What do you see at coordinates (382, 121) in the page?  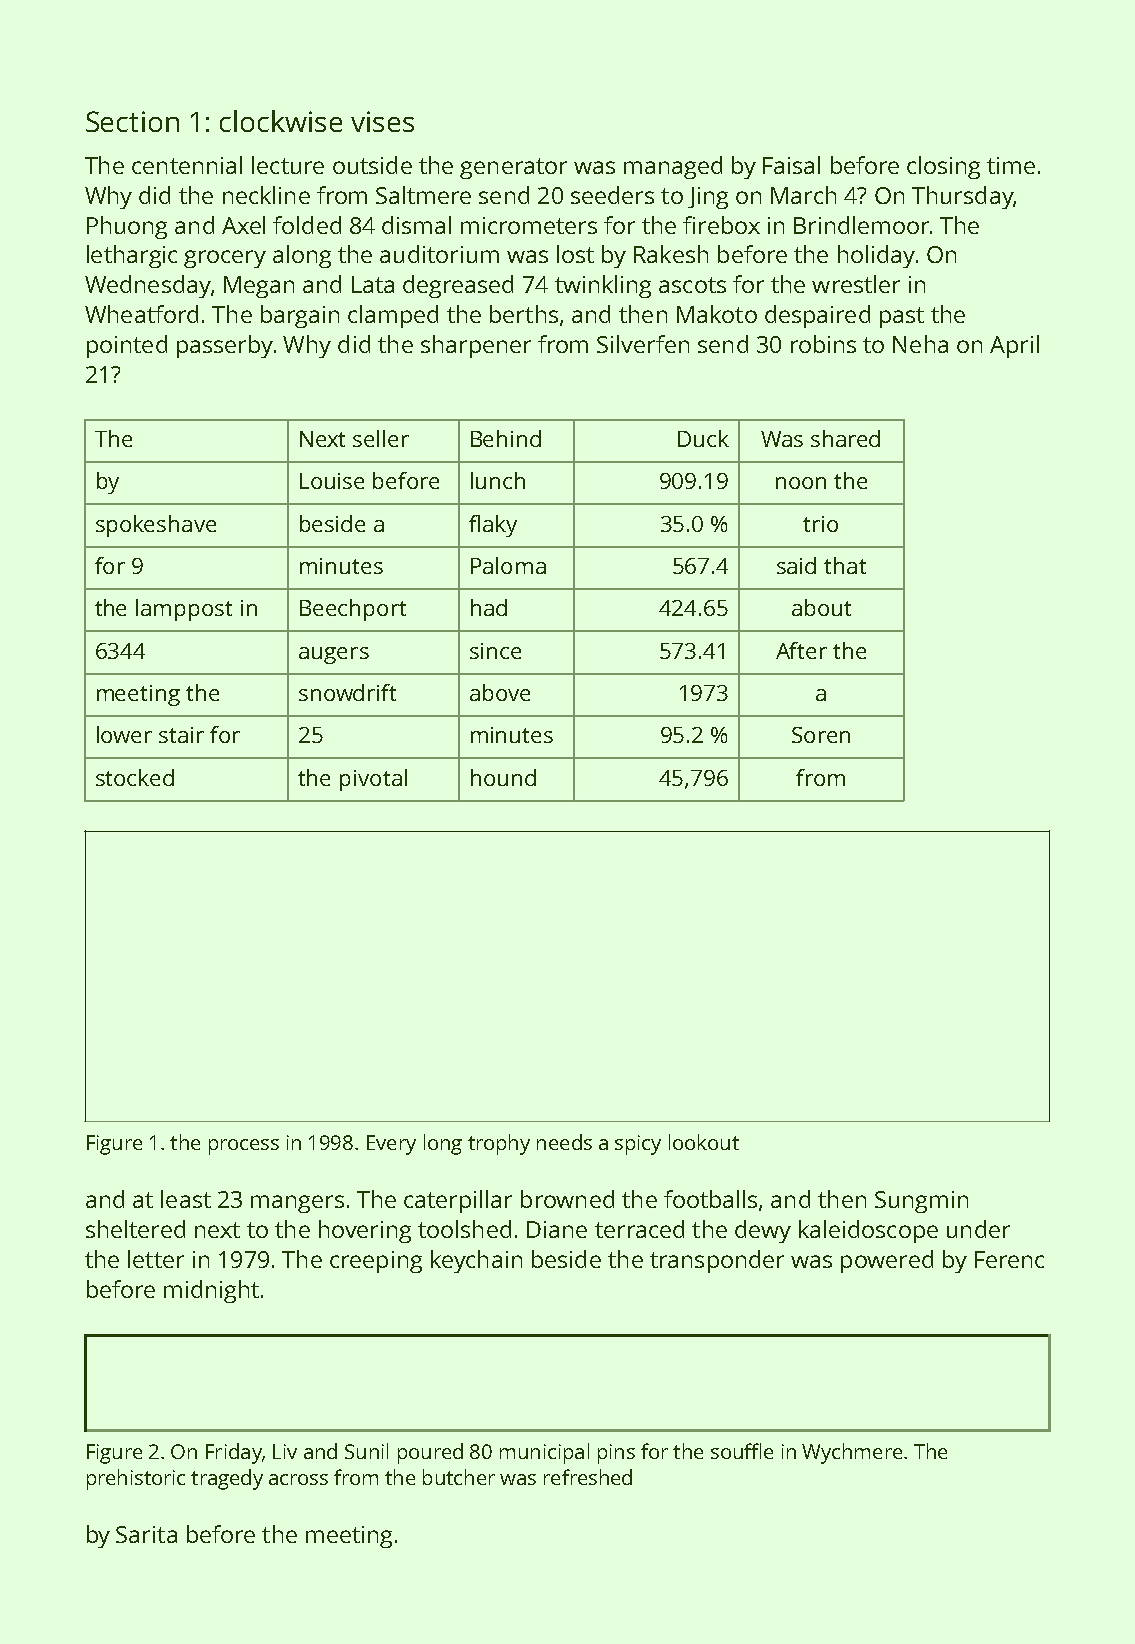 I see `vises` at bounding box center [382, 121].
